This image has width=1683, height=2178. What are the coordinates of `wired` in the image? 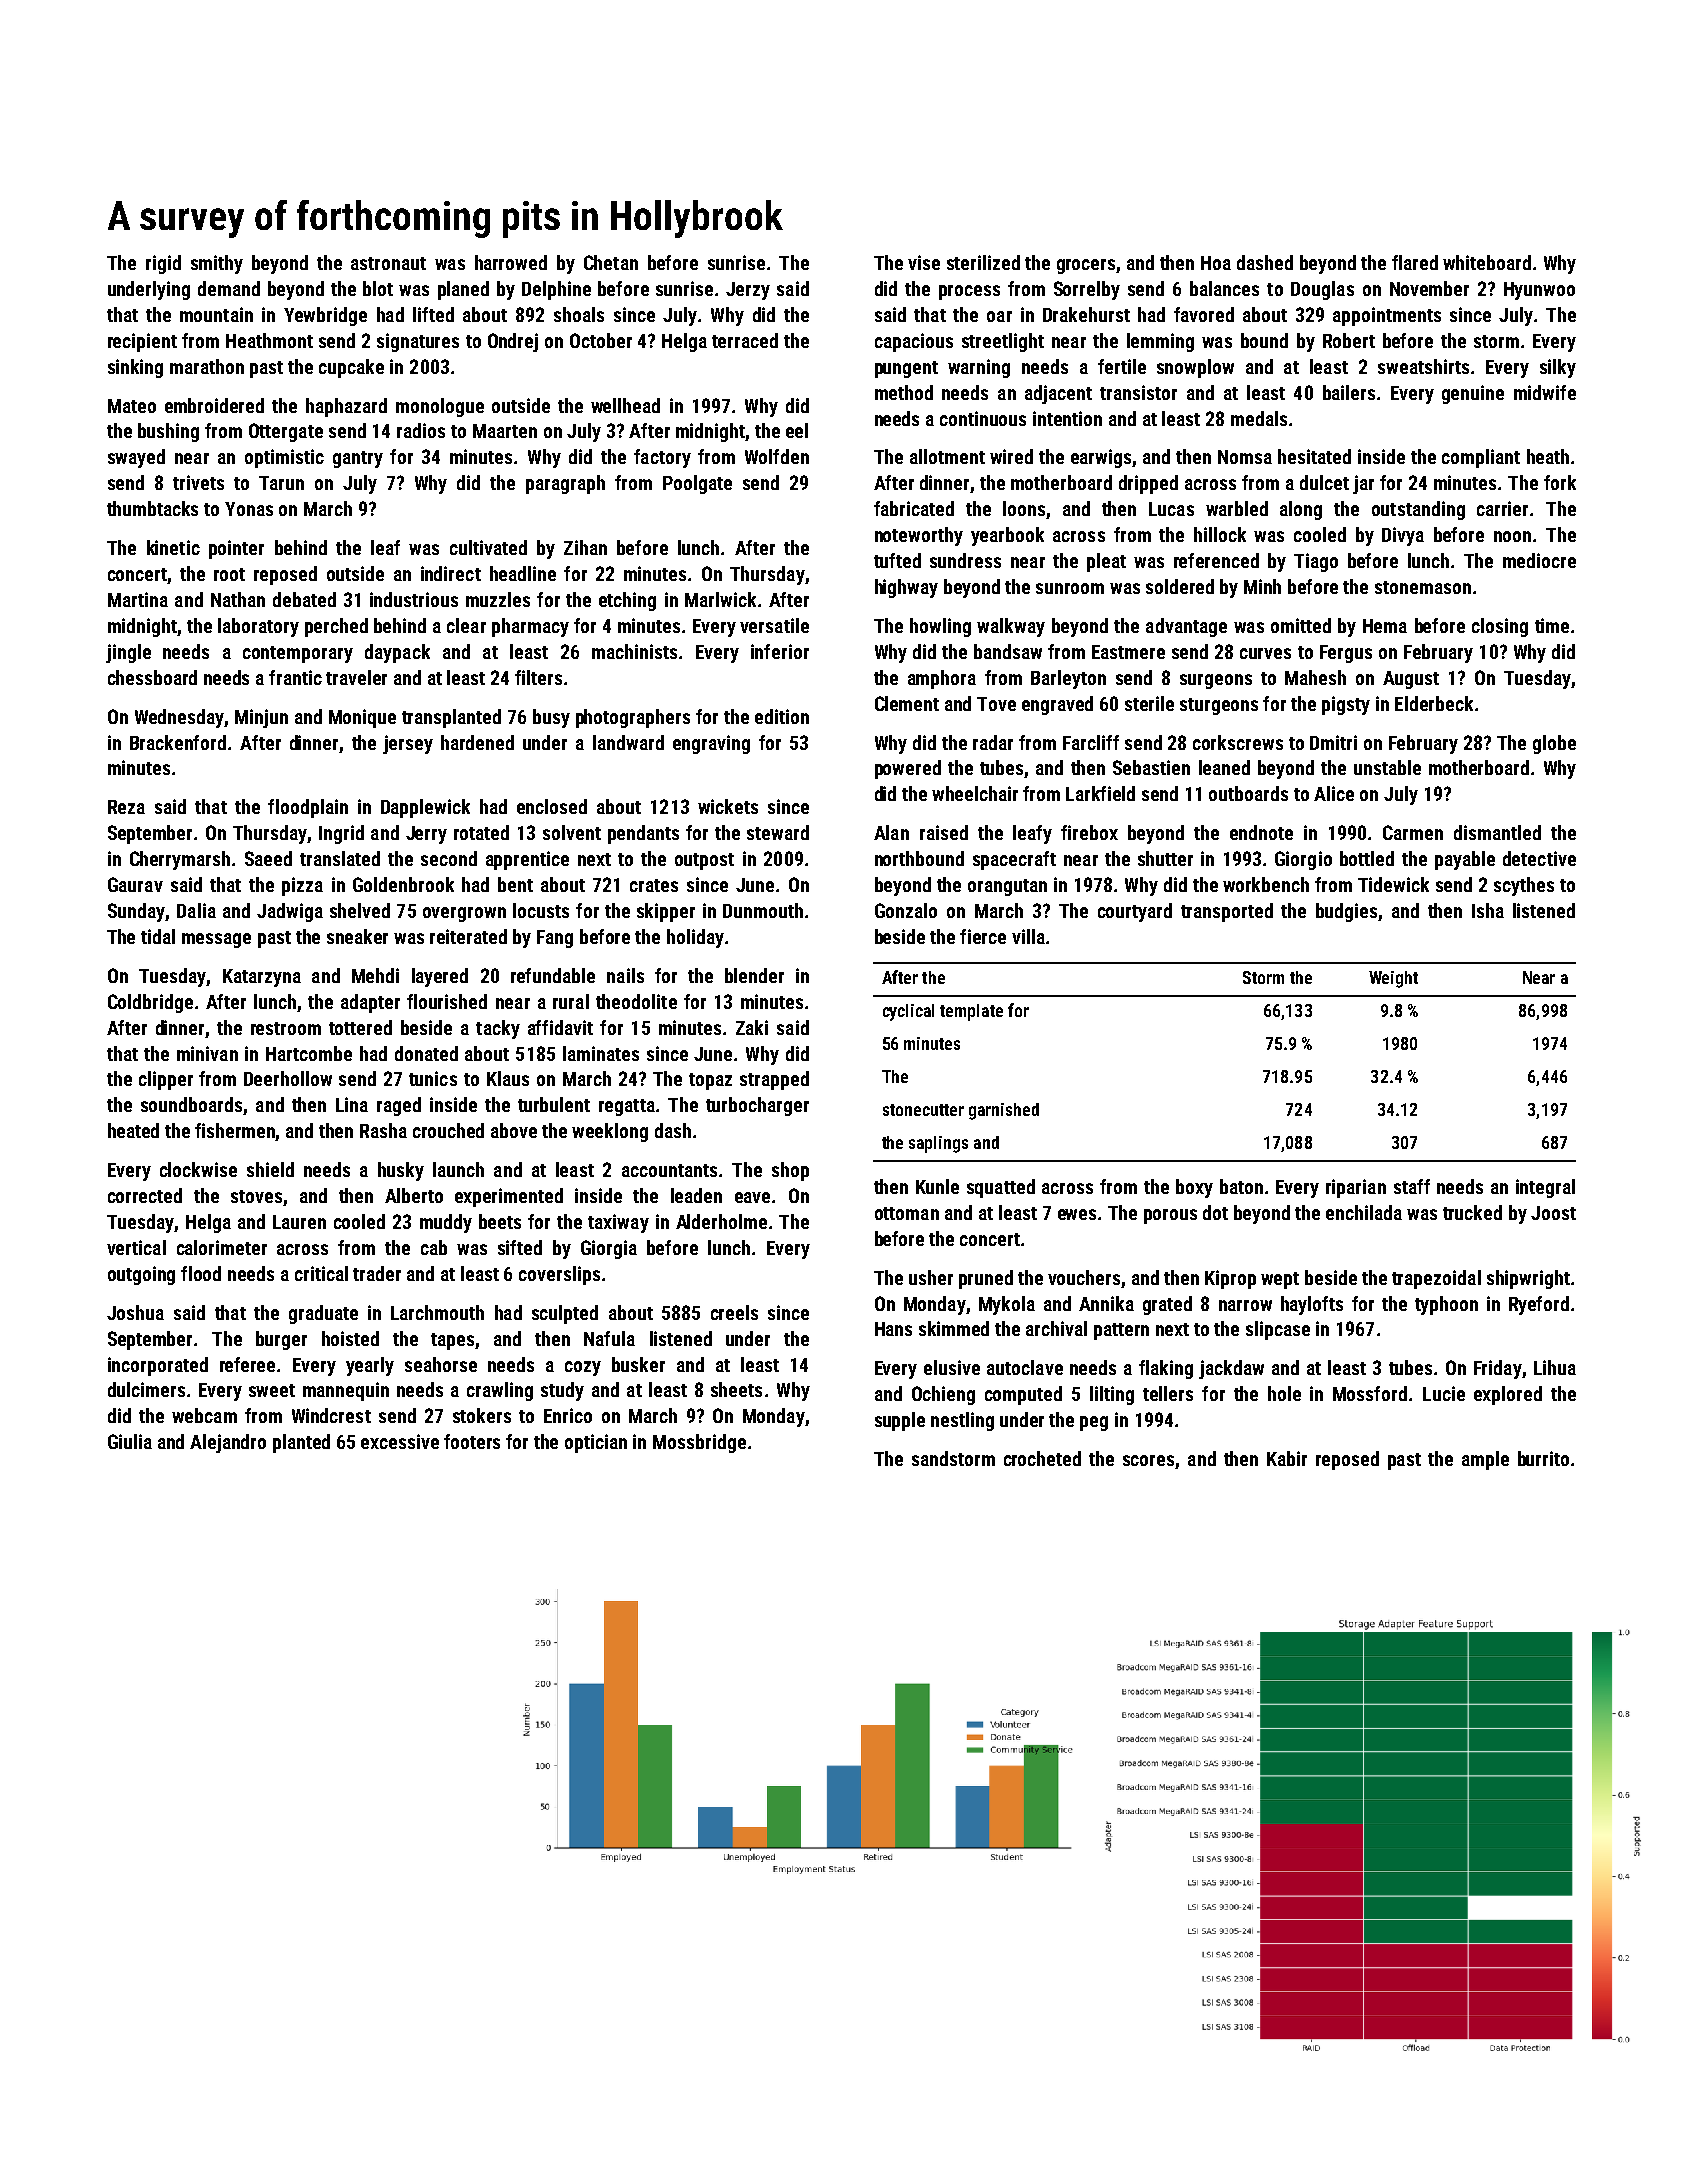 It's located at (1011, 456).
